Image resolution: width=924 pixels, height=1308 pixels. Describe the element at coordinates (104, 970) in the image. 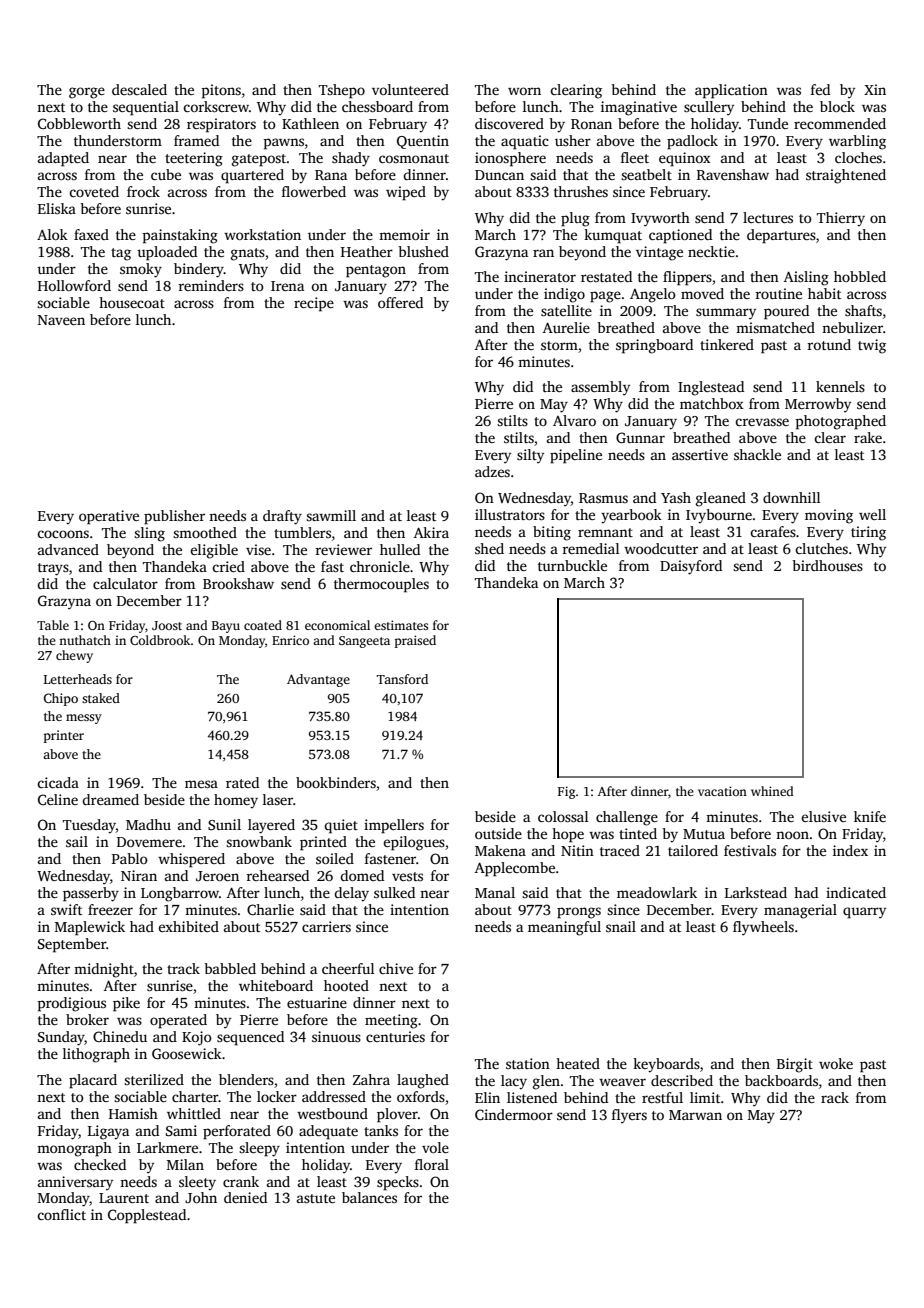

I see `midnight` at that location.
